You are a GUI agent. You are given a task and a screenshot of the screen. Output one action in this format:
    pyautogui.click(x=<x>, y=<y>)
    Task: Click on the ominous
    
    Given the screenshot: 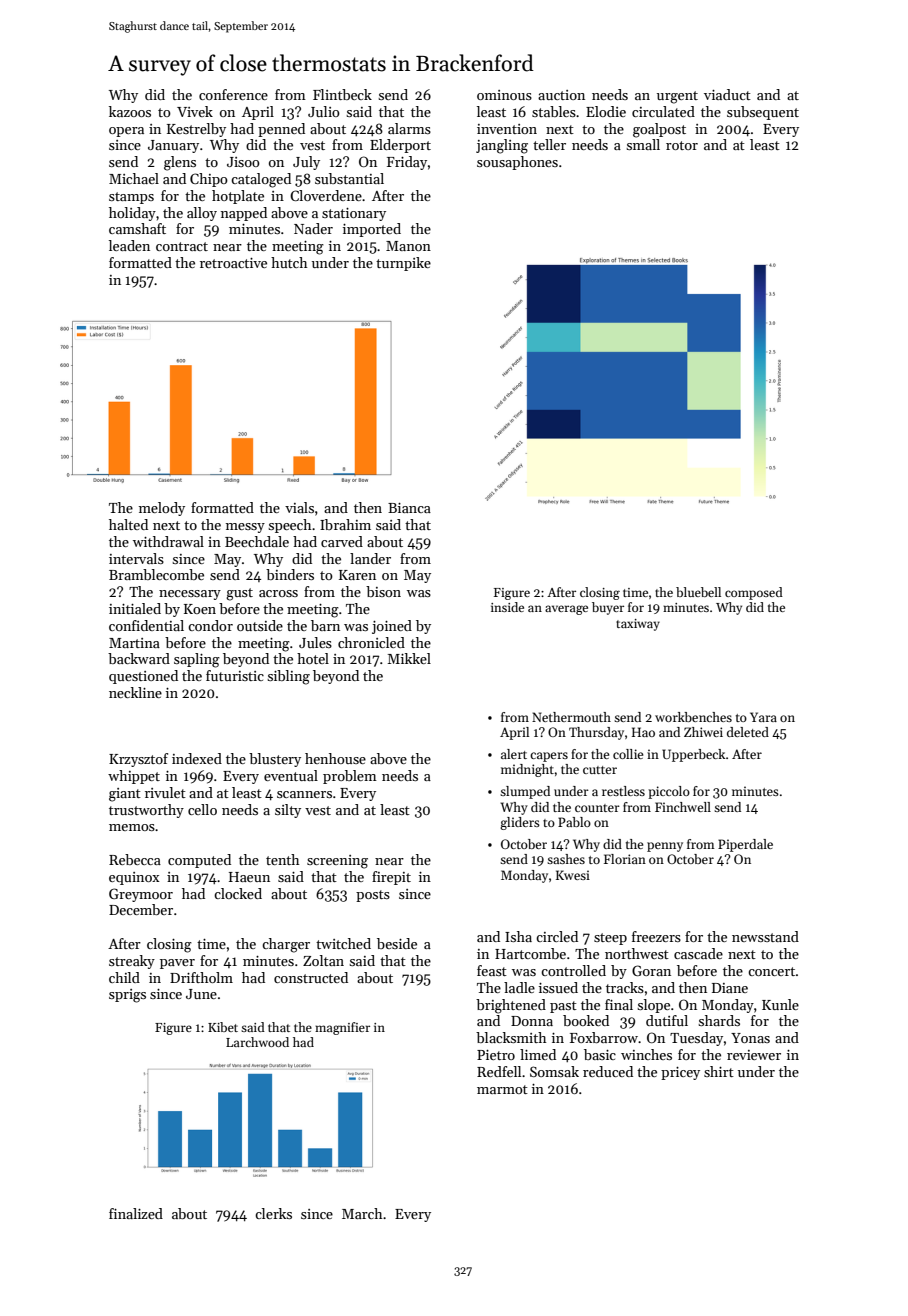 What is the action you would take?
    pyautogui.click(x=504, y=95)
